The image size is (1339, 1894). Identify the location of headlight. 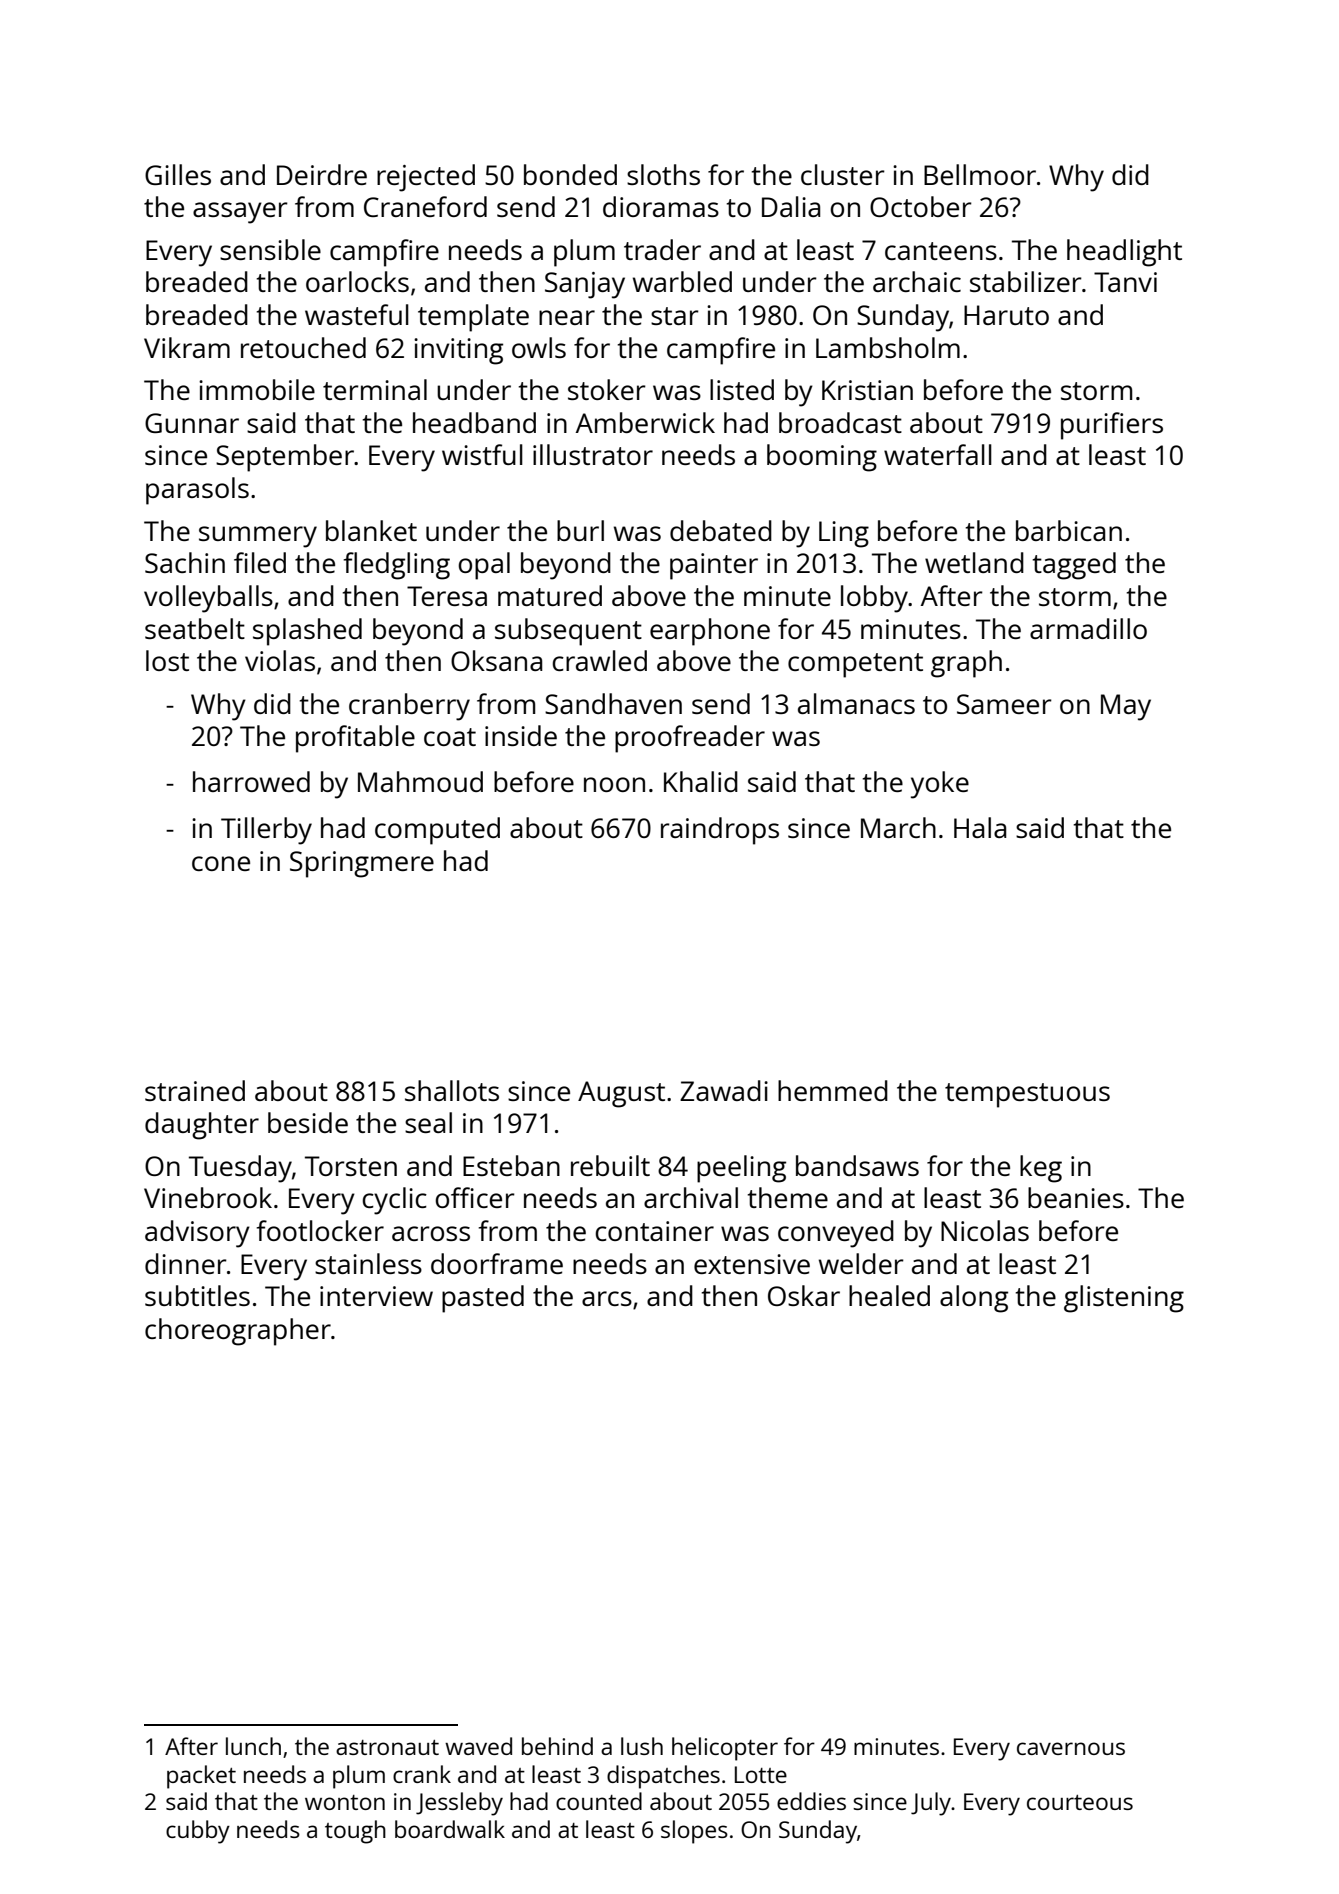
(1124, 253).
